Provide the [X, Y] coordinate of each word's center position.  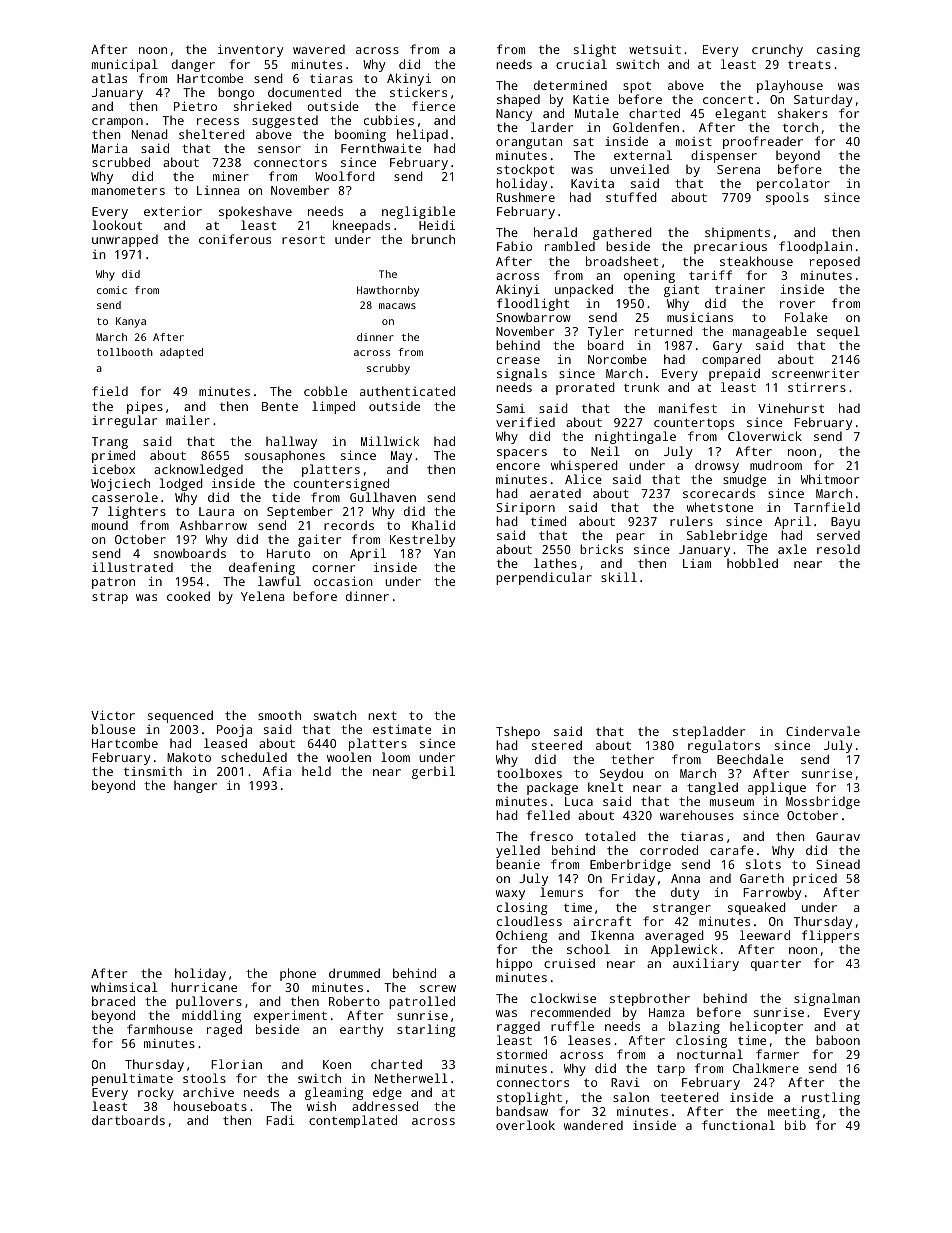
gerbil [433, 772]
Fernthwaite [381, 148]
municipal [125, 65]
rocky [156, 1093]
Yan [444, 553]
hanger [195, 786]
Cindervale [823, 731]
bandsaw [522, 1111]
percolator [793, 184]
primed [113, 456]
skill [619, 577]
